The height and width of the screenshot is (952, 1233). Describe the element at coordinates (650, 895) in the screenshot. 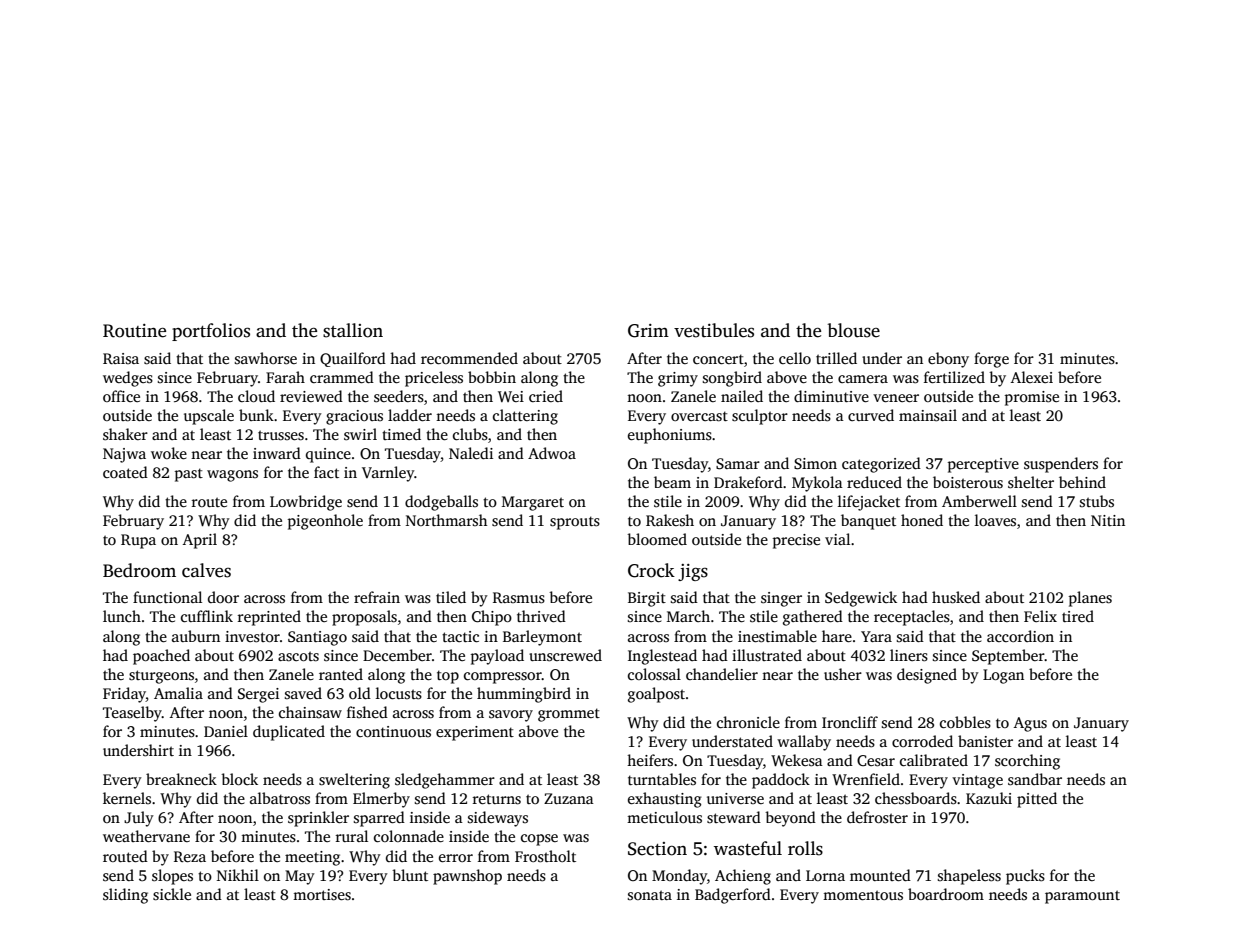

I see `sonata` at that location.
